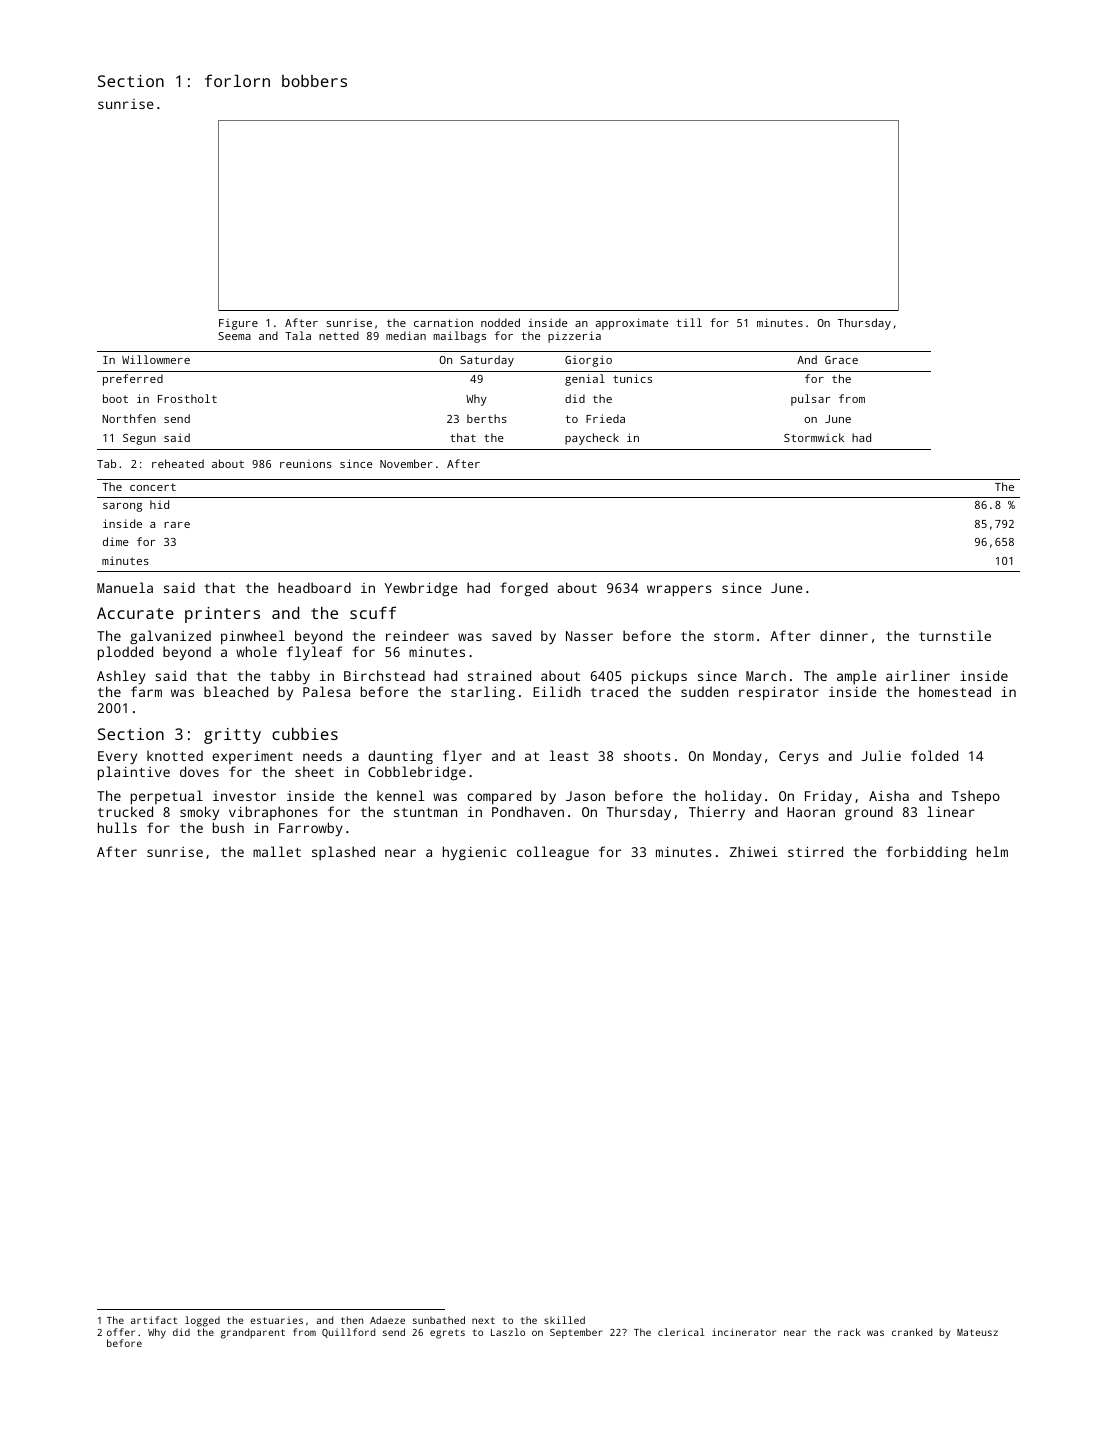 The image size is (1117, 1445). What do you see at coordinates (815, 851) in the page?
I see `stirred` at bounding box center [815, 851].
